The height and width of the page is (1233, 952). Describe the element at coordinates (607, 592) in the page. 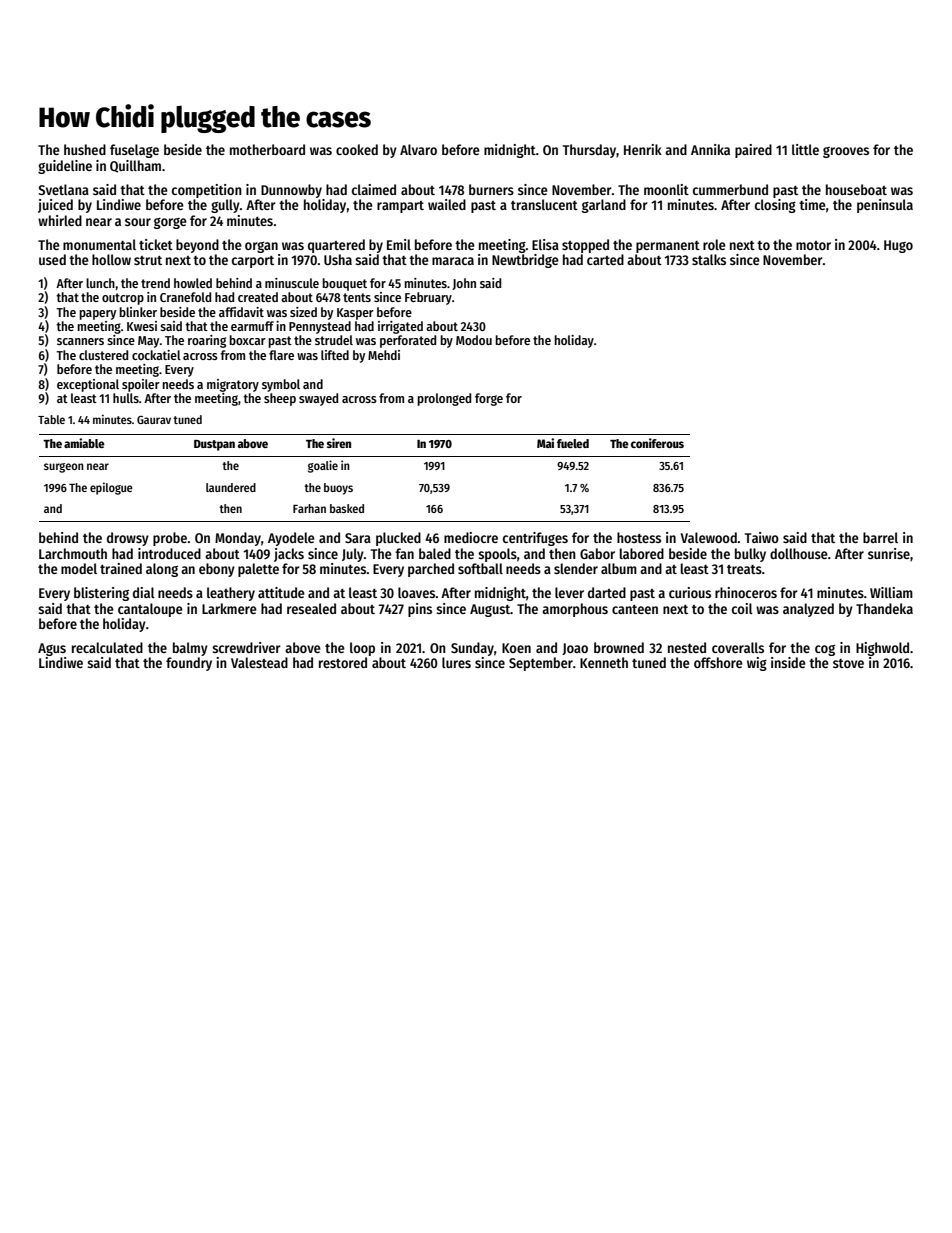

I see `darted` at that location.
